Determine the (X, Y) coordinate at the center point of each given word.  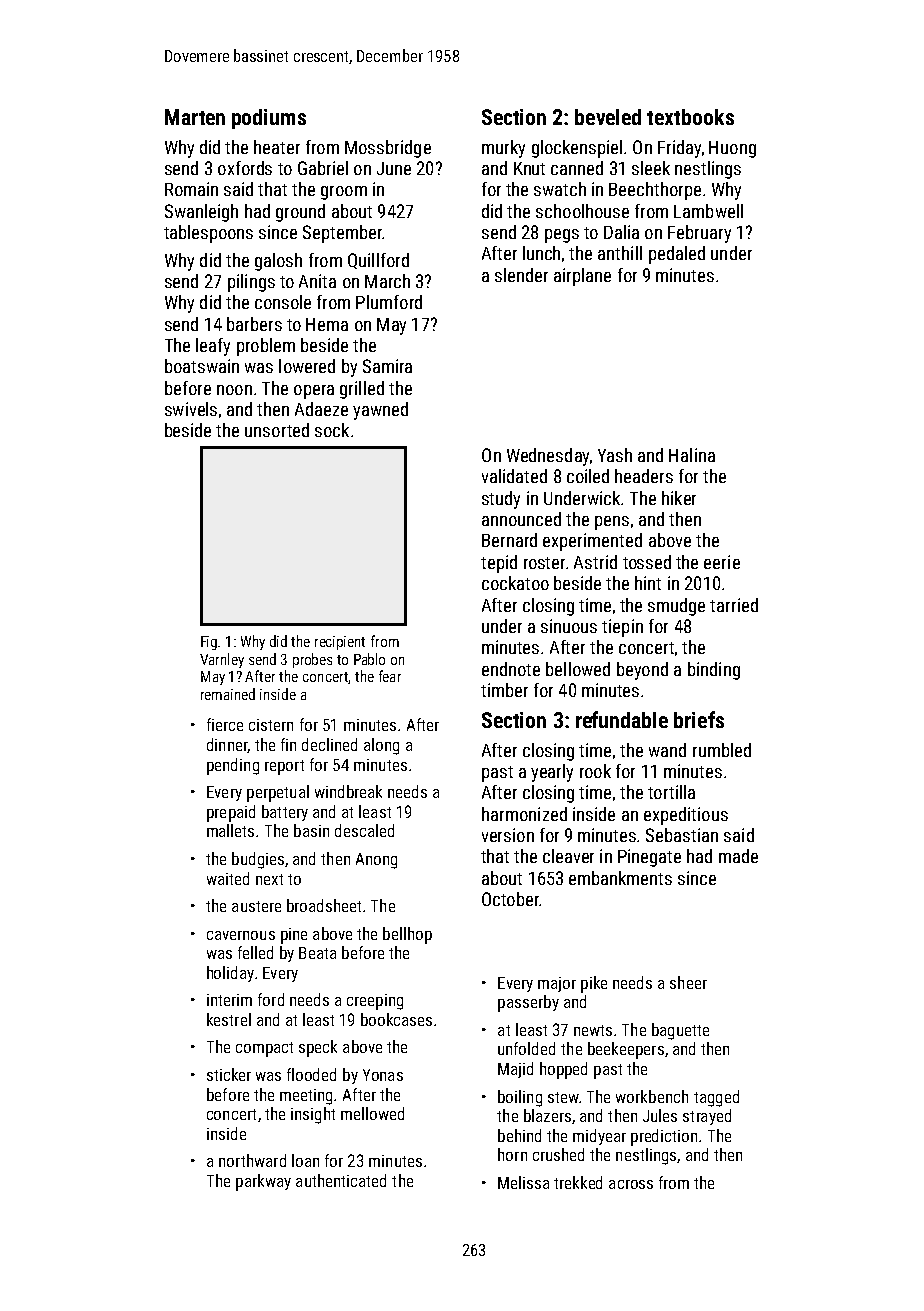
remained (228, 694)
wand (667, 750)
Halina (692, 455)
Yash (615, 455)
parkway (263, 1182)
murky (503, 149)
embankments (620, 878)
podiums (269, 119)
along (381, 746)
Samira (387, 366)
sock (332, 430)
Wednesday (548, 457)
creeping (375, 1002)
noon (234, 390)
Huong (732, 149)
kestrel (229, 1019)
